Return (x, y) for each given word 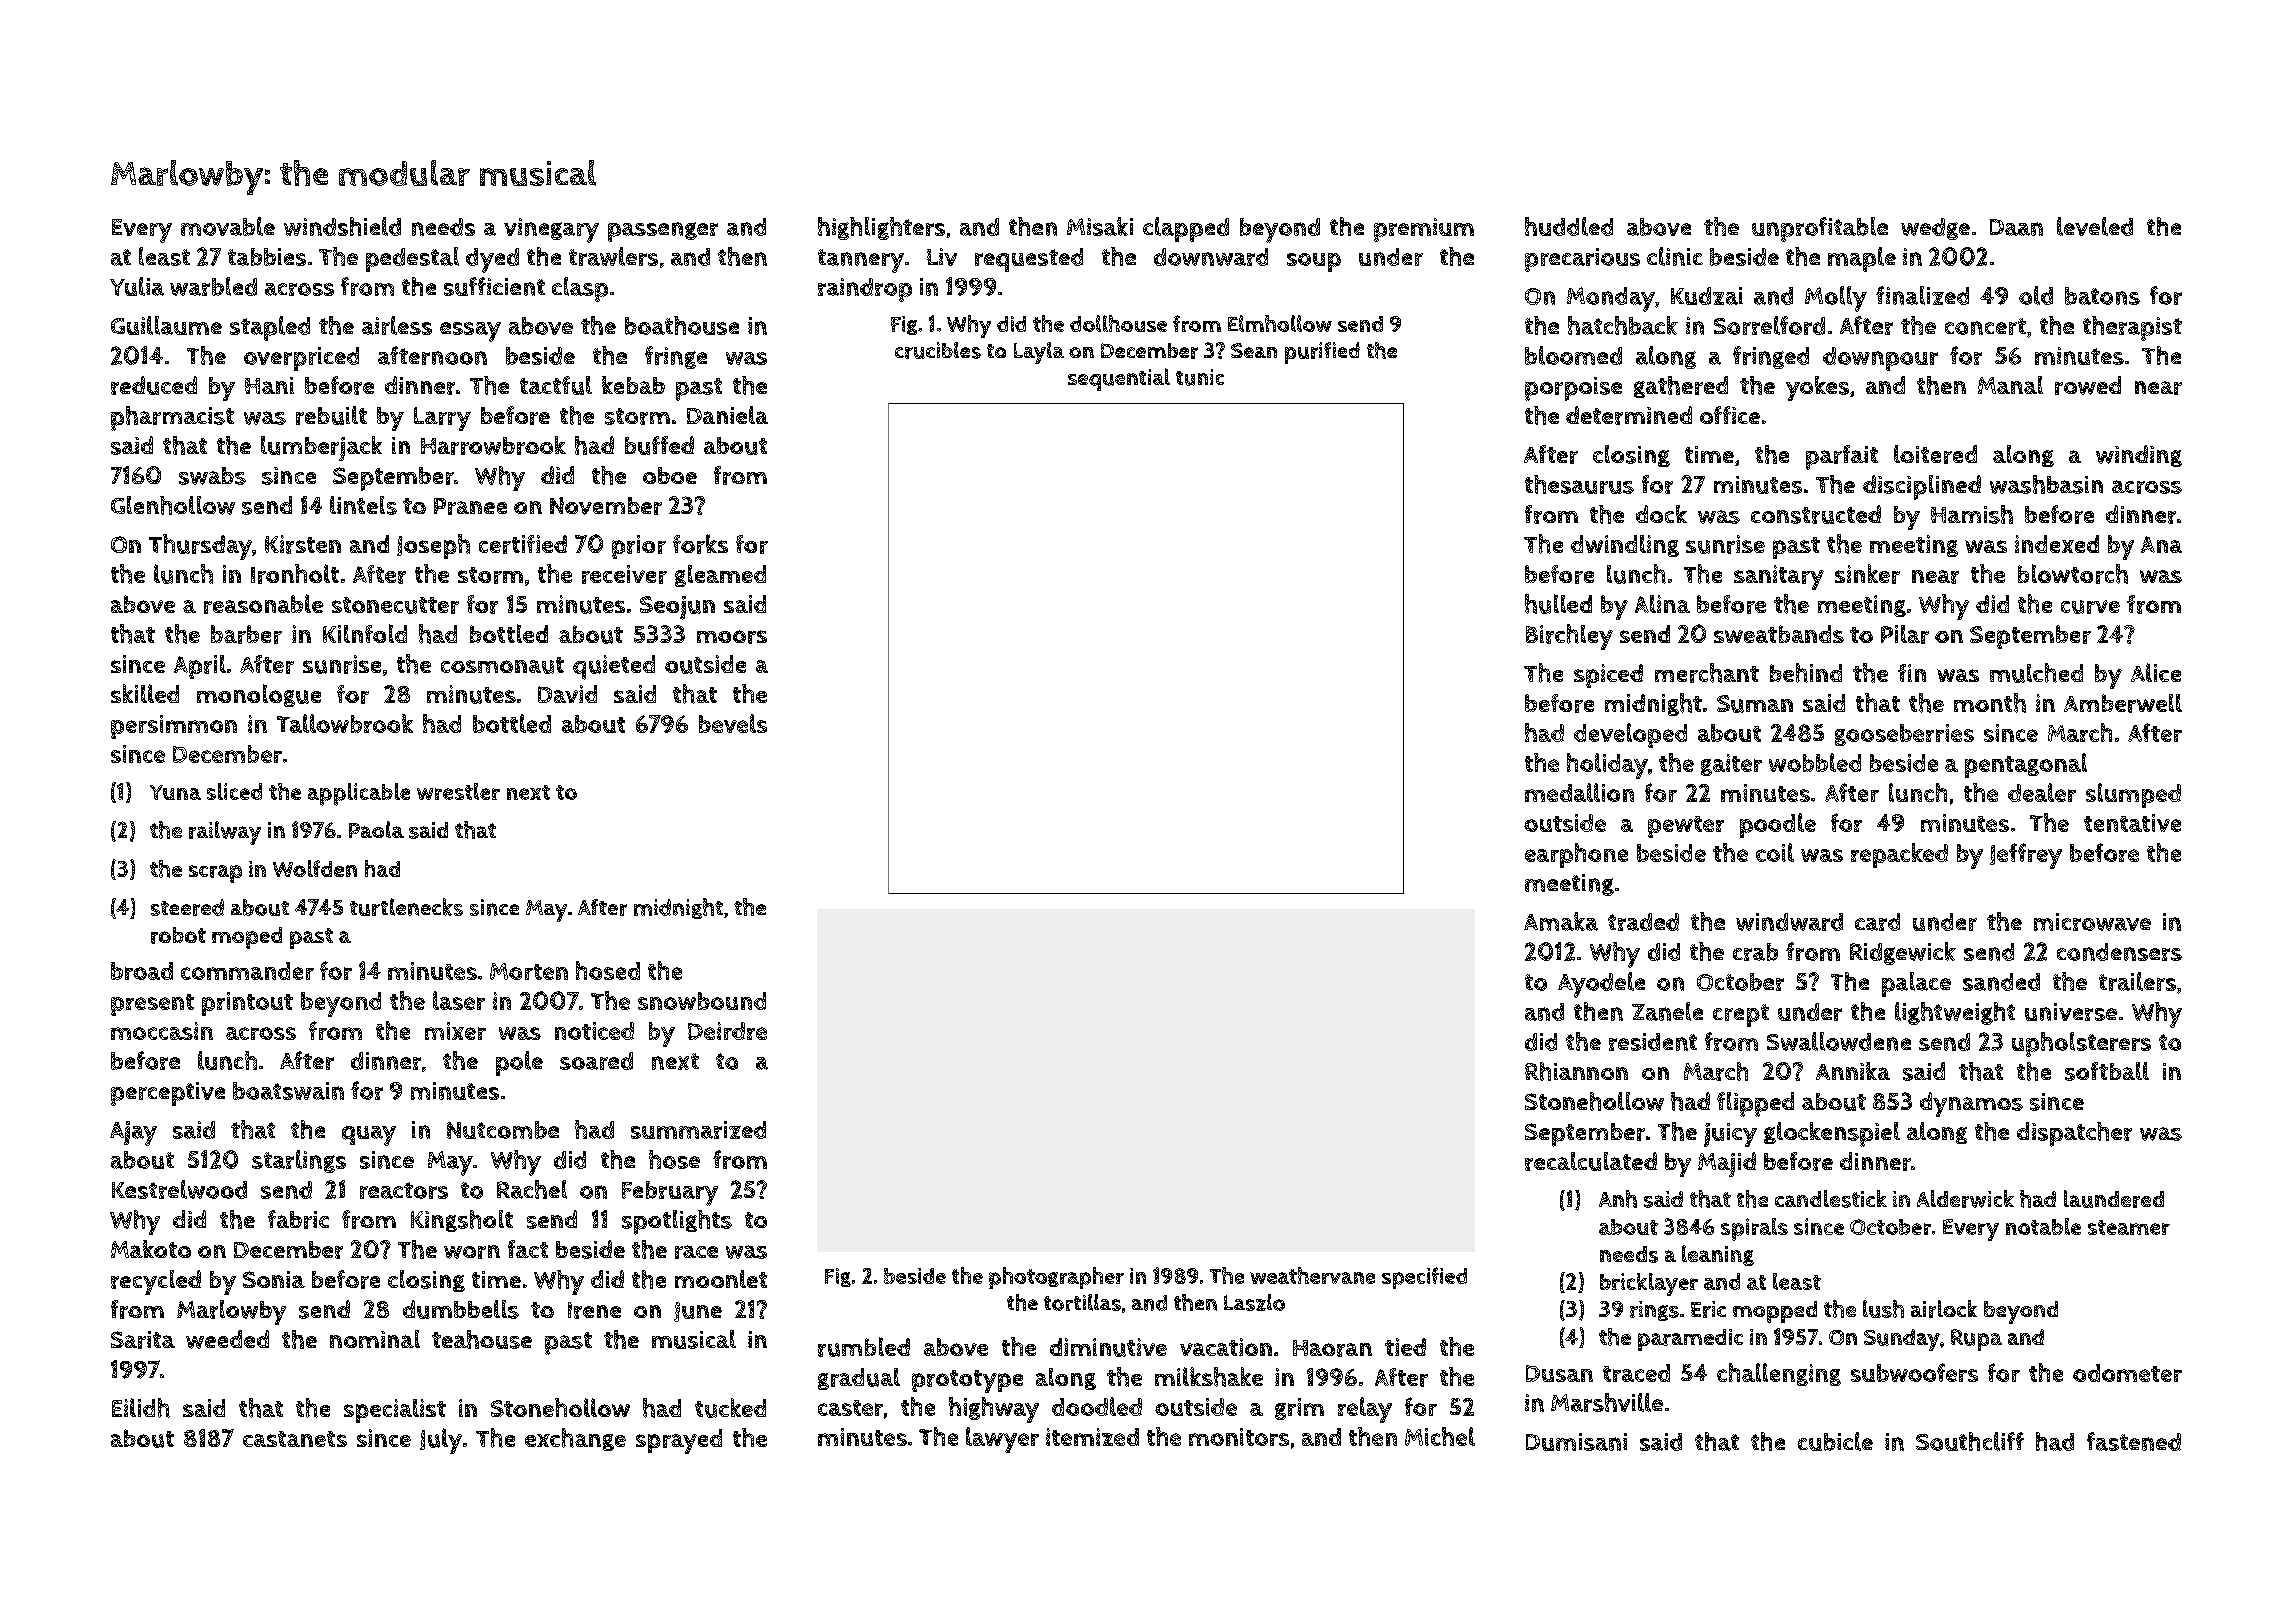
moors (732, 637)
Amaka (1561, 921)
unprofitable (1820, 229)
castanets (295, 1439)
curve (2090, 607)
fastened (2134, 1441)
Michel (1440, 1436)
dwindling (1625, 546)
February (670, 1193)
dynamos (1971, 1104)
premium (1424, 230)
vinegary (551, 230)
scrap (215, 874)
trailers (2137, 981)
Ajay (133, 1133)
